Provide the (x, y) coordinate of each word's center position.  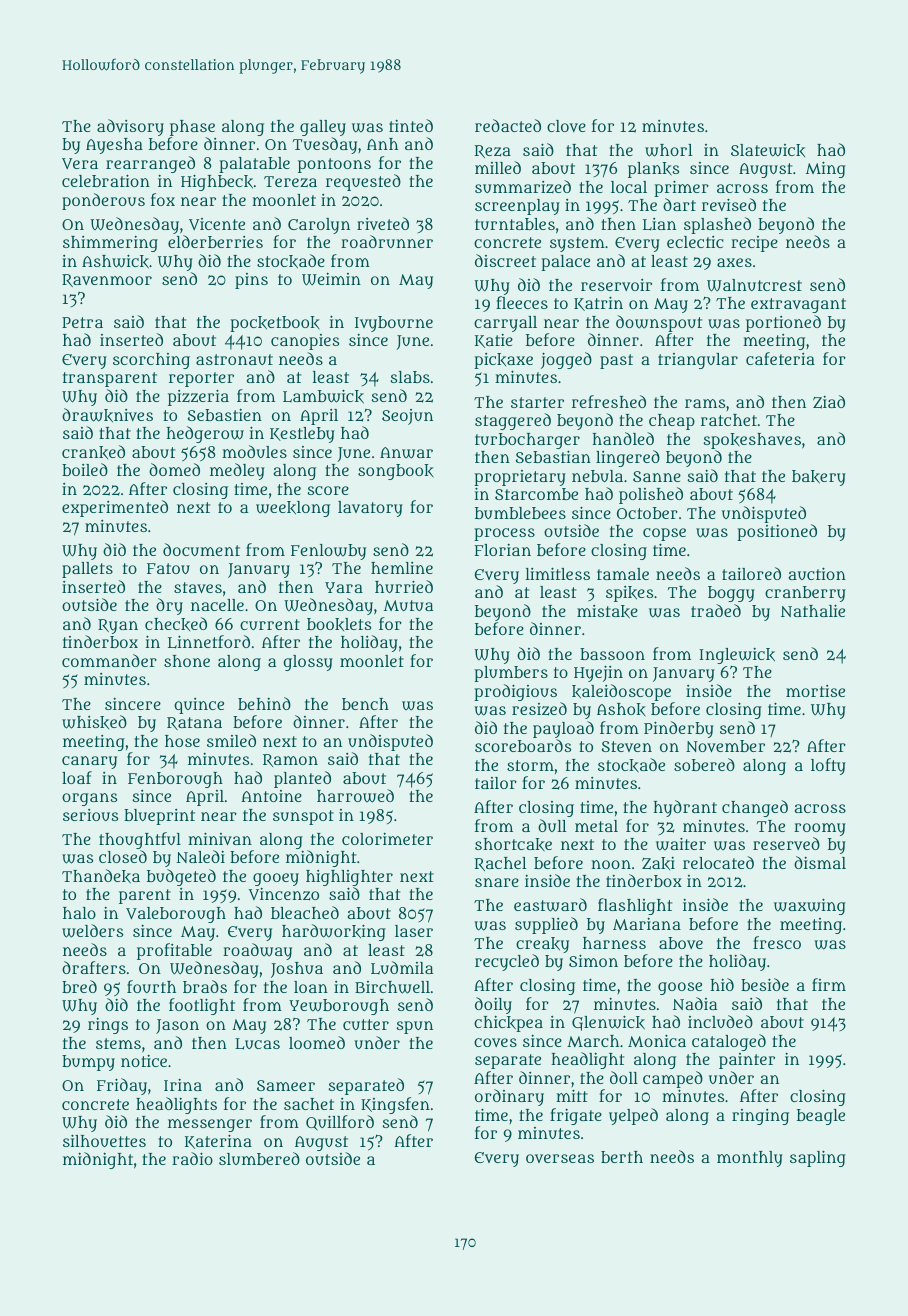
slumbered (259, 1158)
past (616, 361)
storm (530, 765)
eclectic (695, 242)
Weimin (331, 279)
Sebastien (225, 415)
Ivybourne (394, 324)
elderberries (215, 241)
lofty (828, 766)
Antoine (271, 796)
